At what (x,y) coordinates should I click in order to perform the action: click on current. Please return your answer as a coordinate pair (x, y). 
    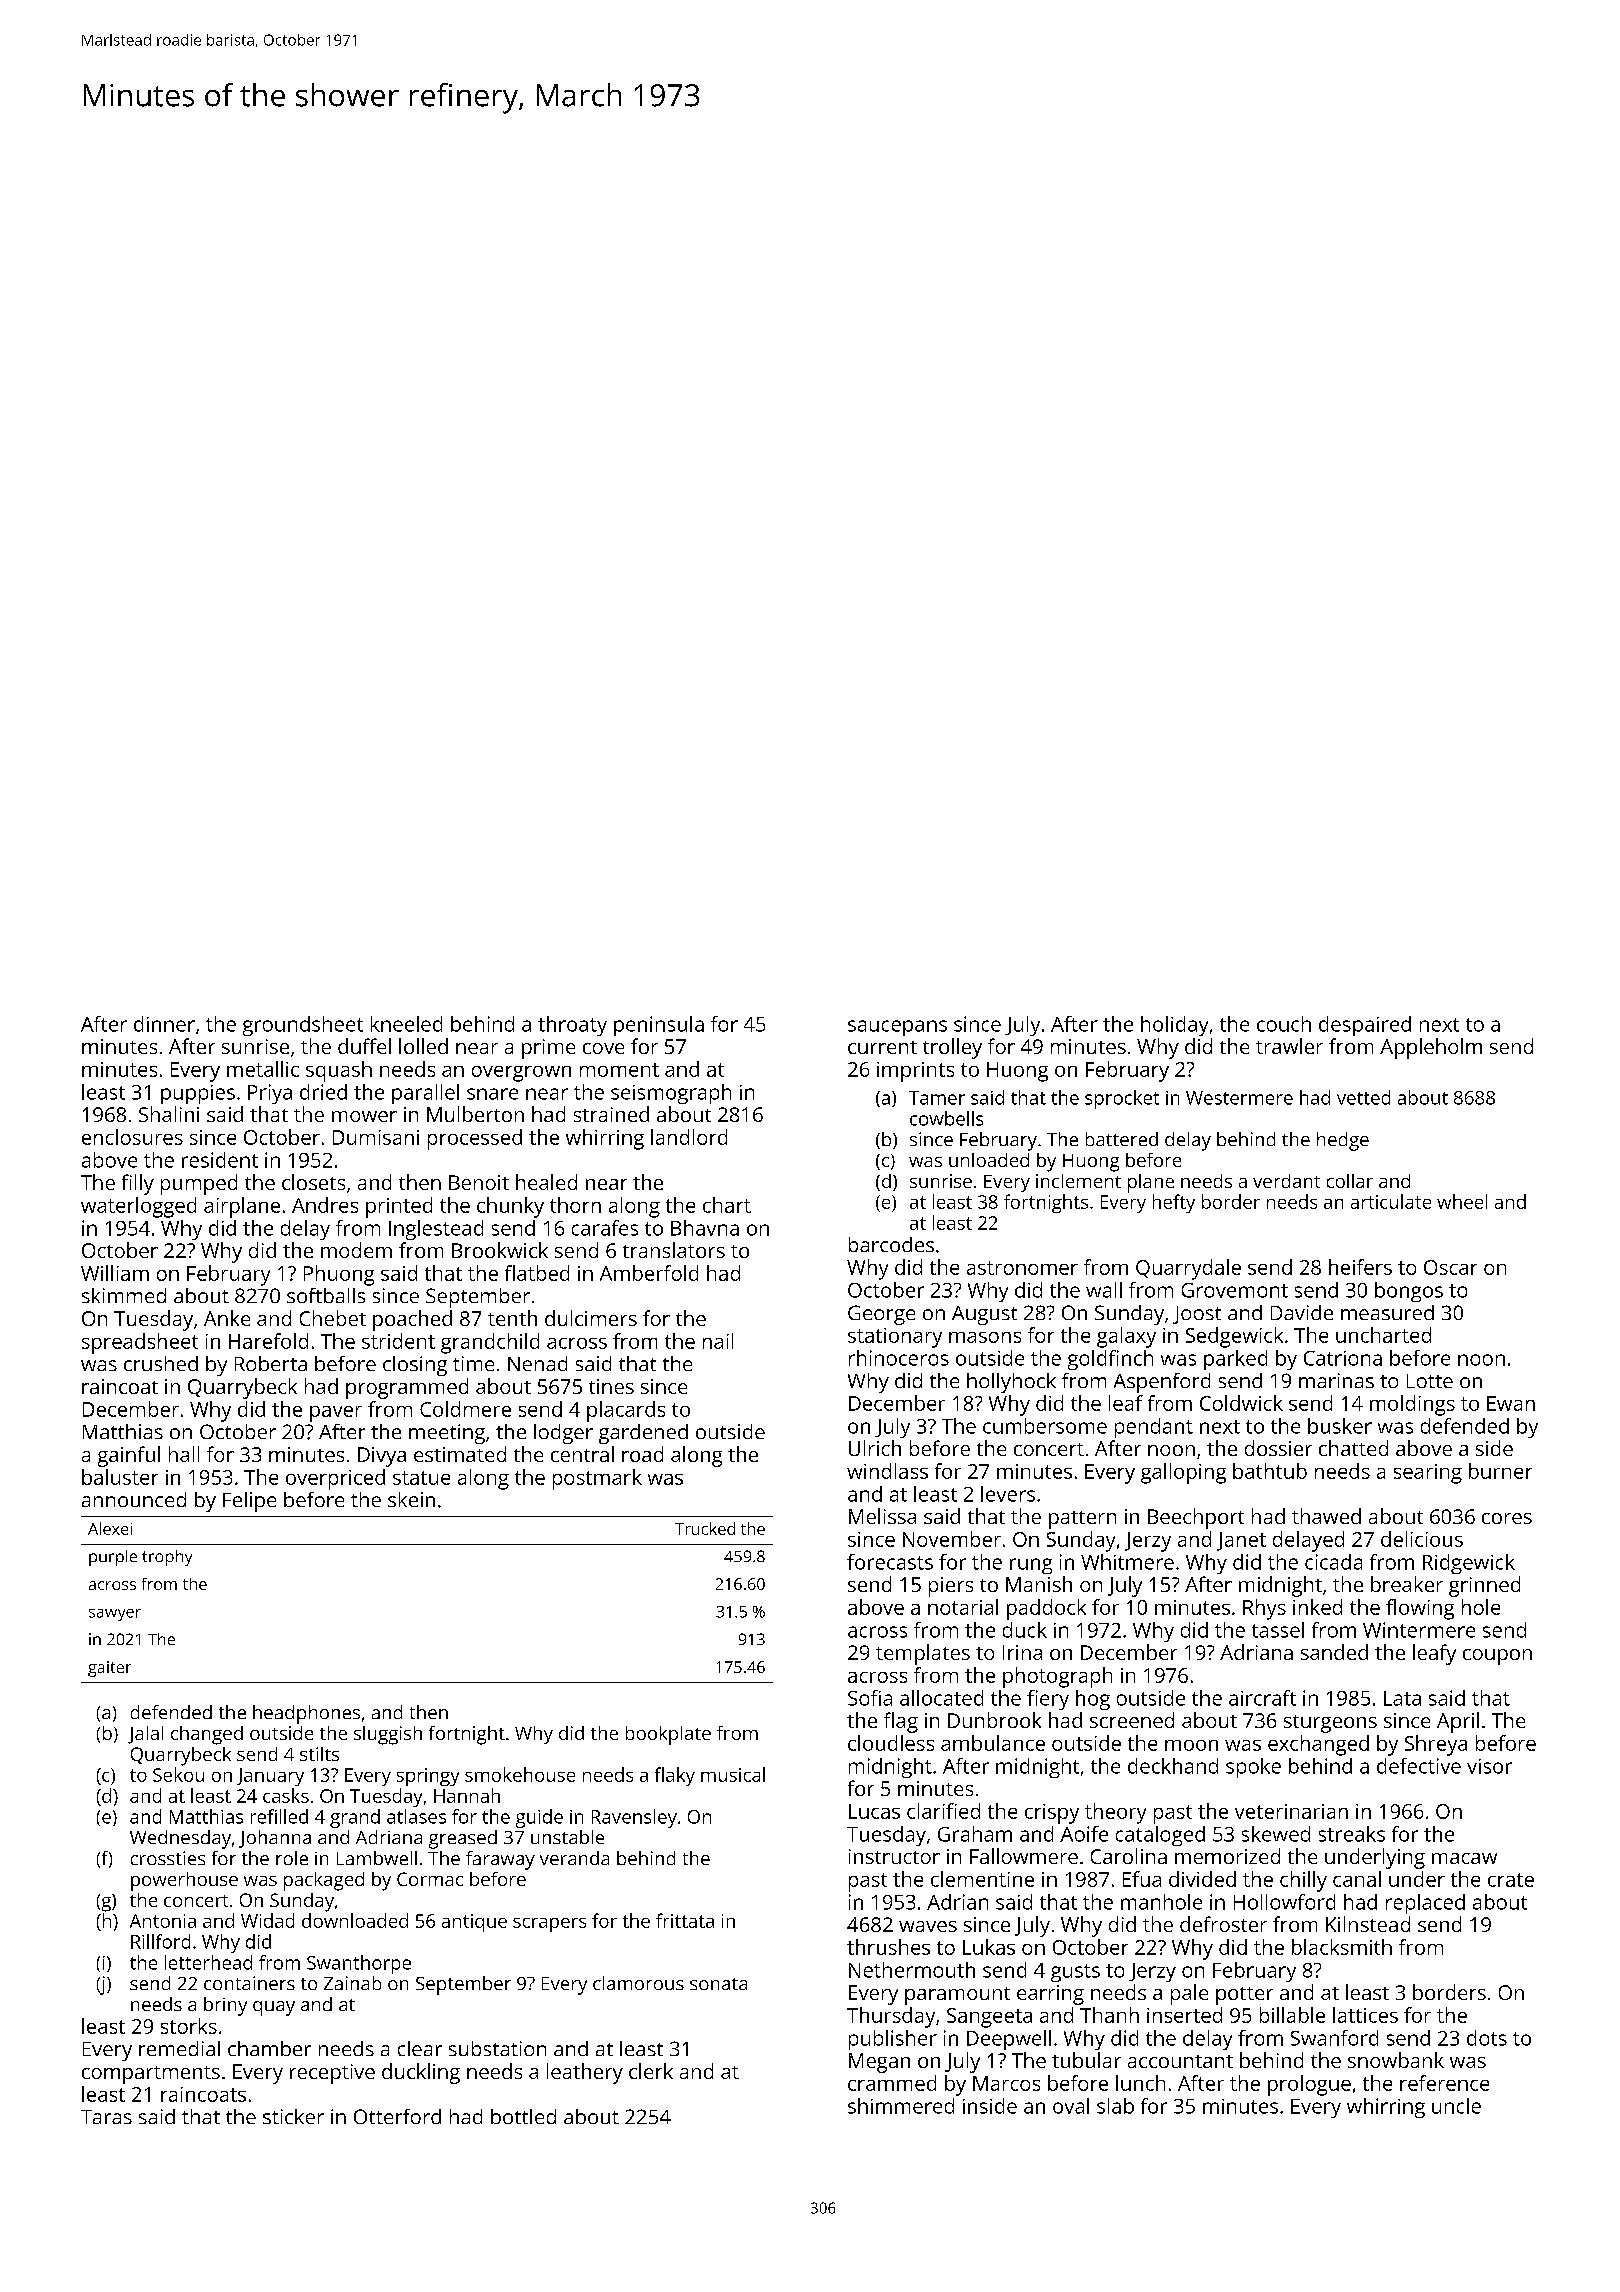
    Looking at the image, I should click on (882, 1047).
